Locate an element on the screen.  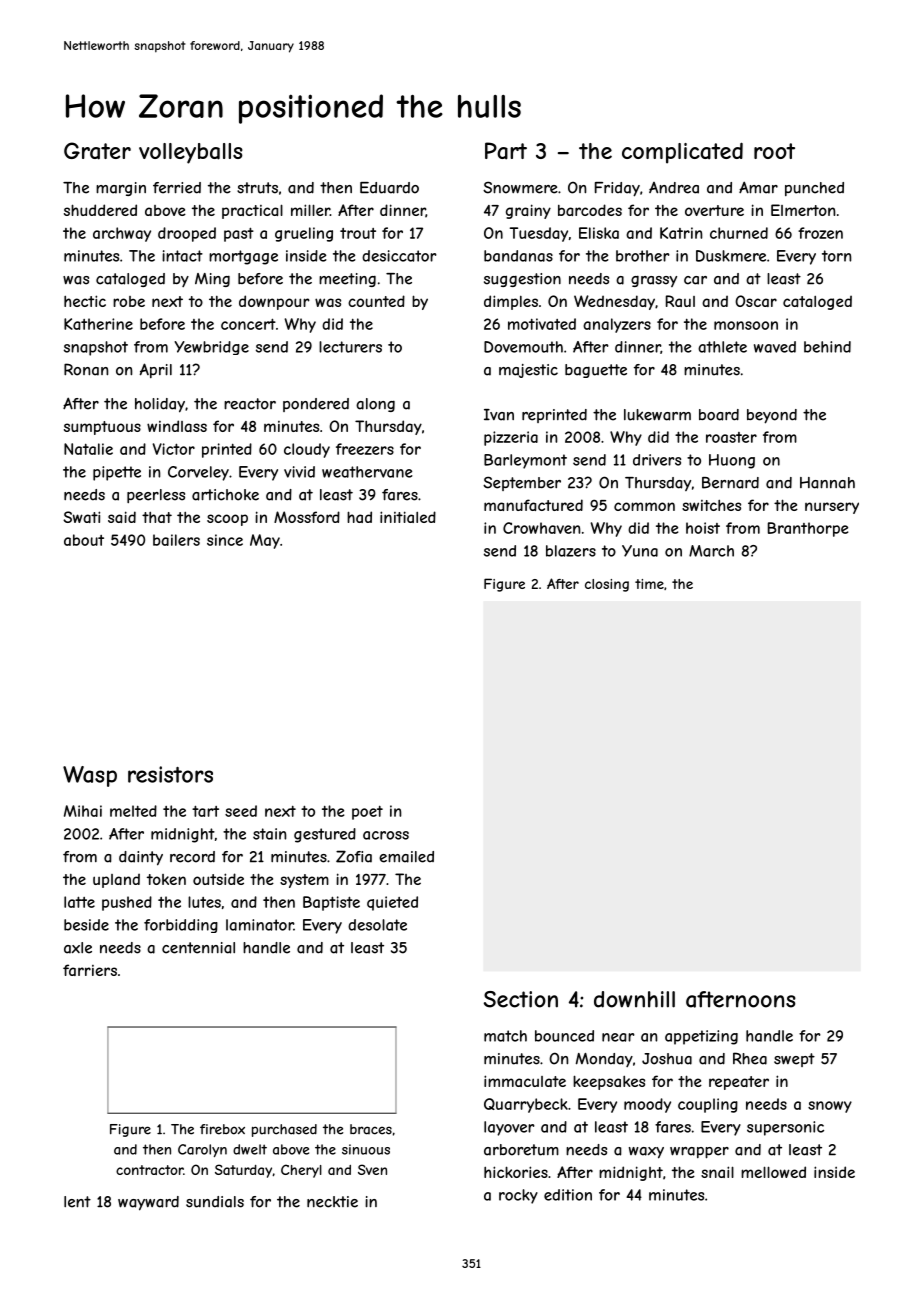
Branthorpe is located at coordinates (808, 529).
